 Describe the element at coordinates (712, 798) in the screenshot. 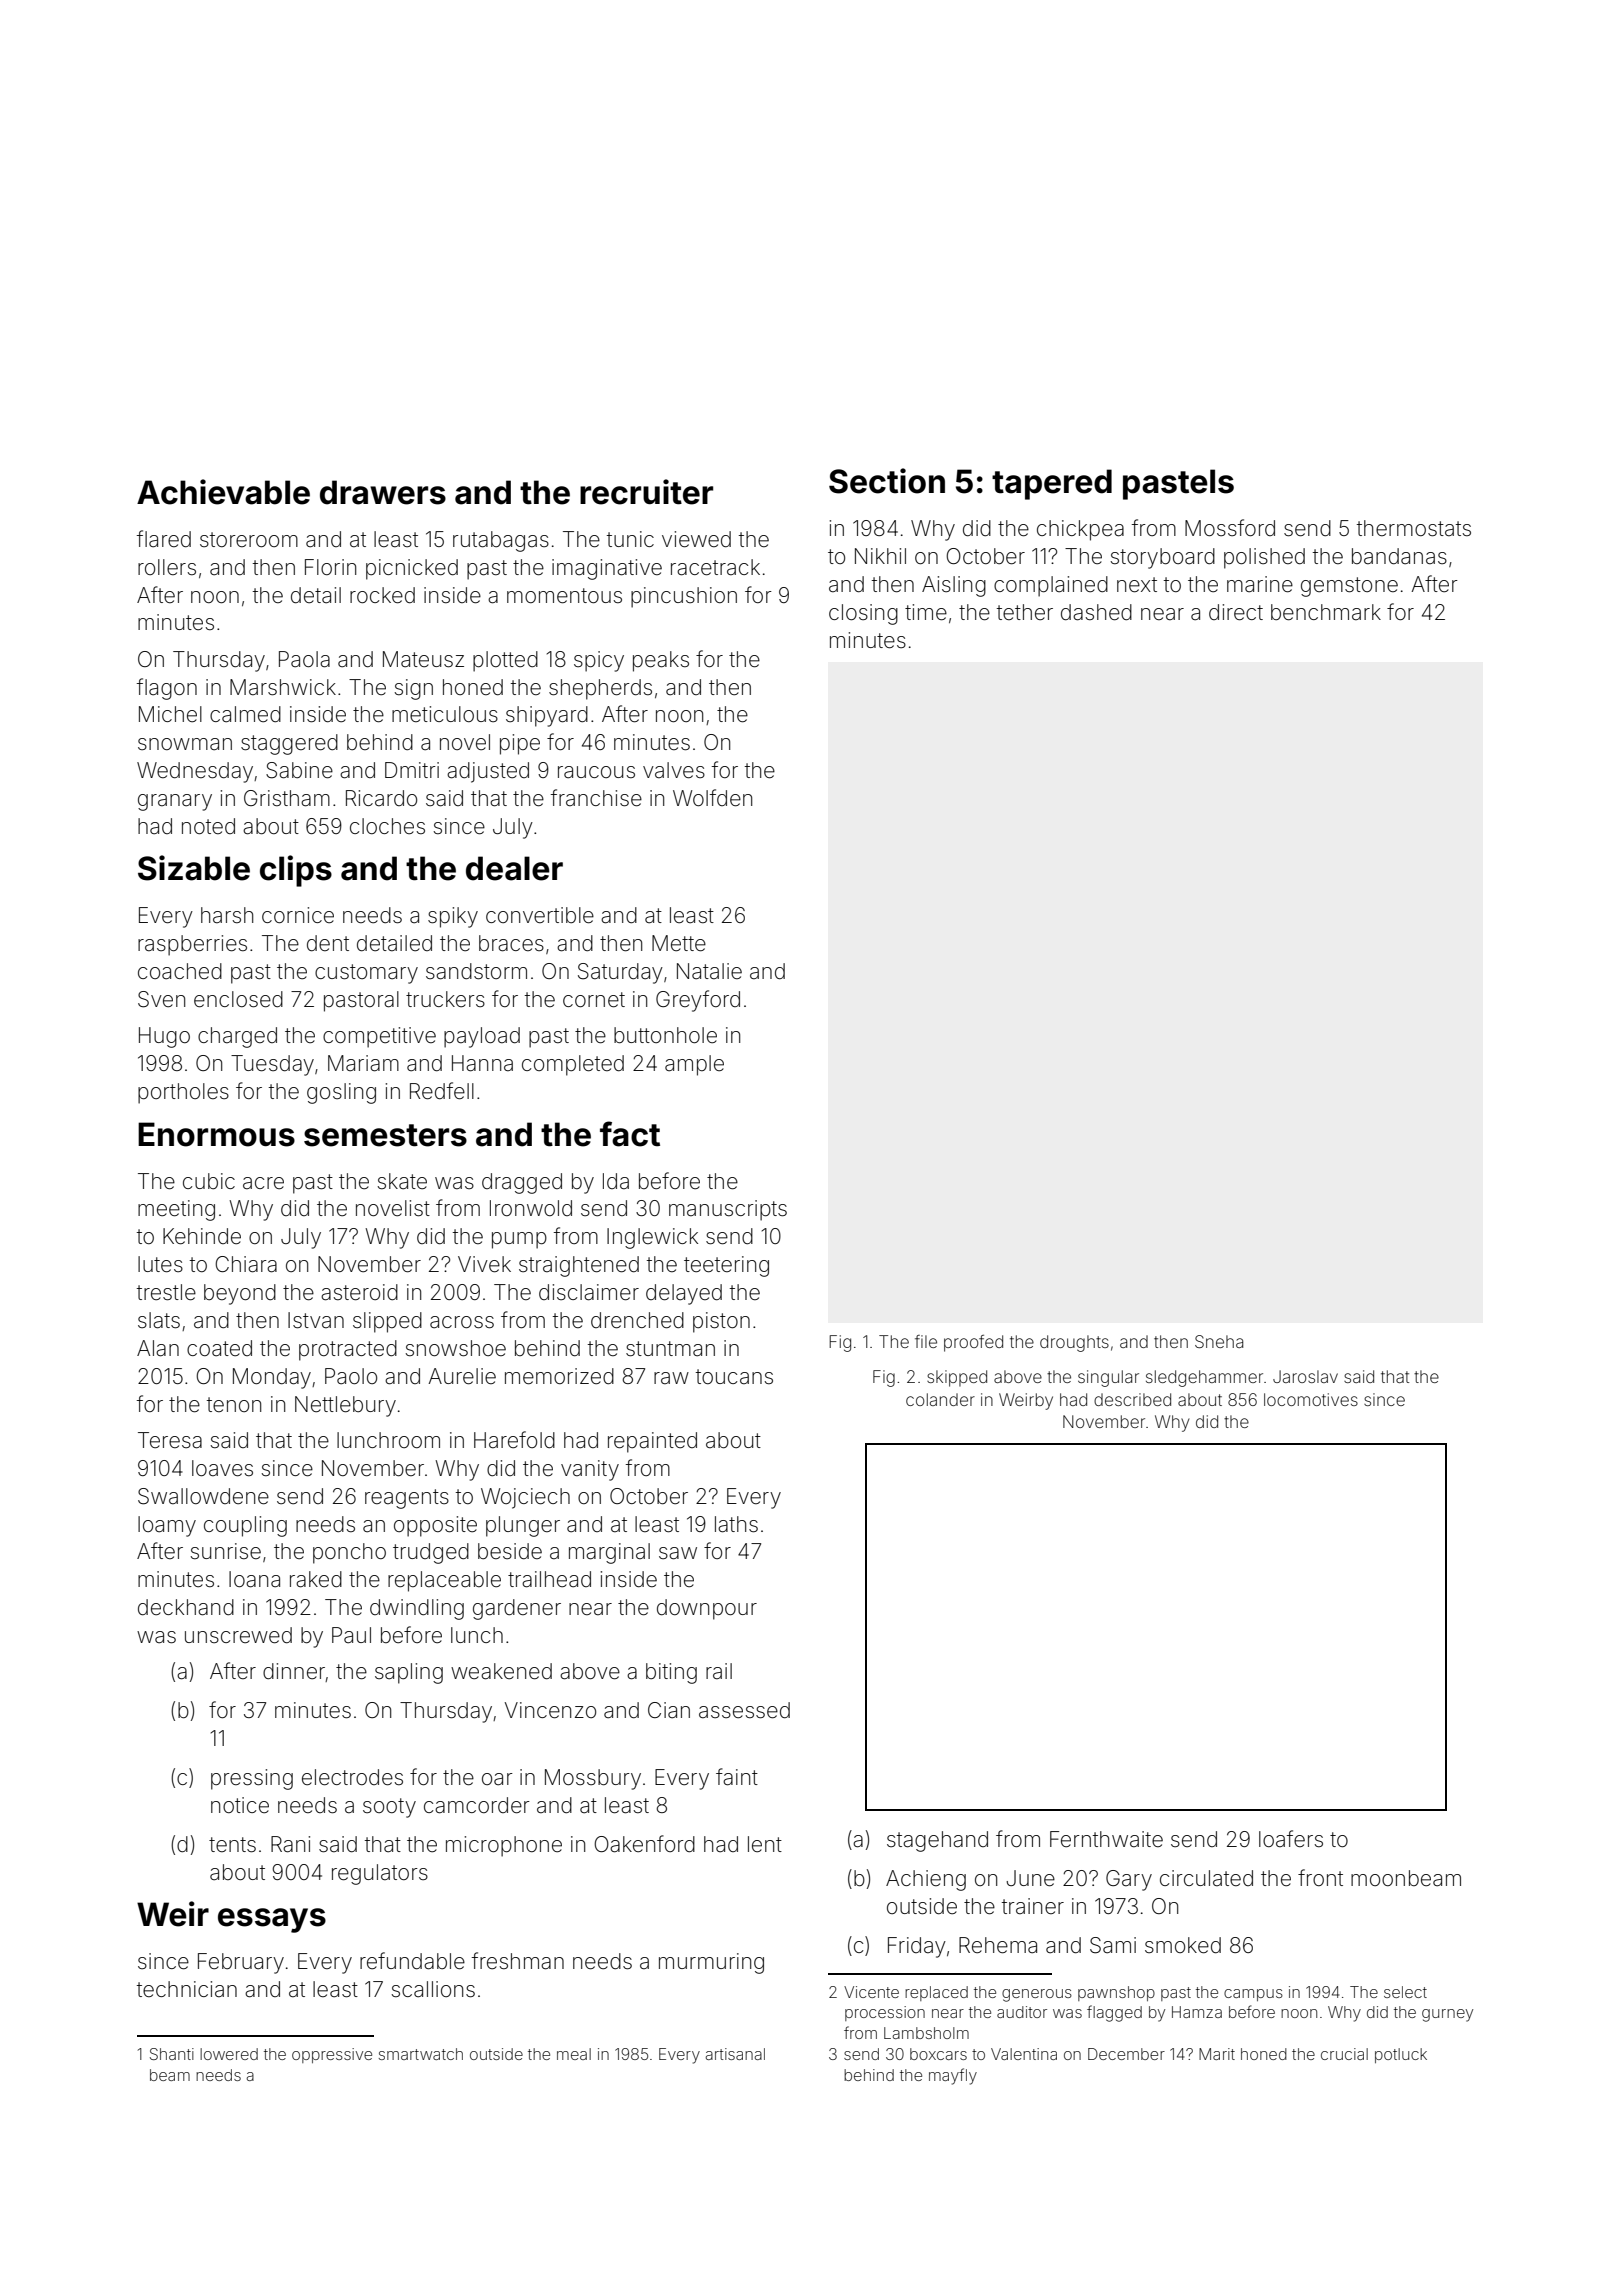

I see `Wolfden` at that location.
